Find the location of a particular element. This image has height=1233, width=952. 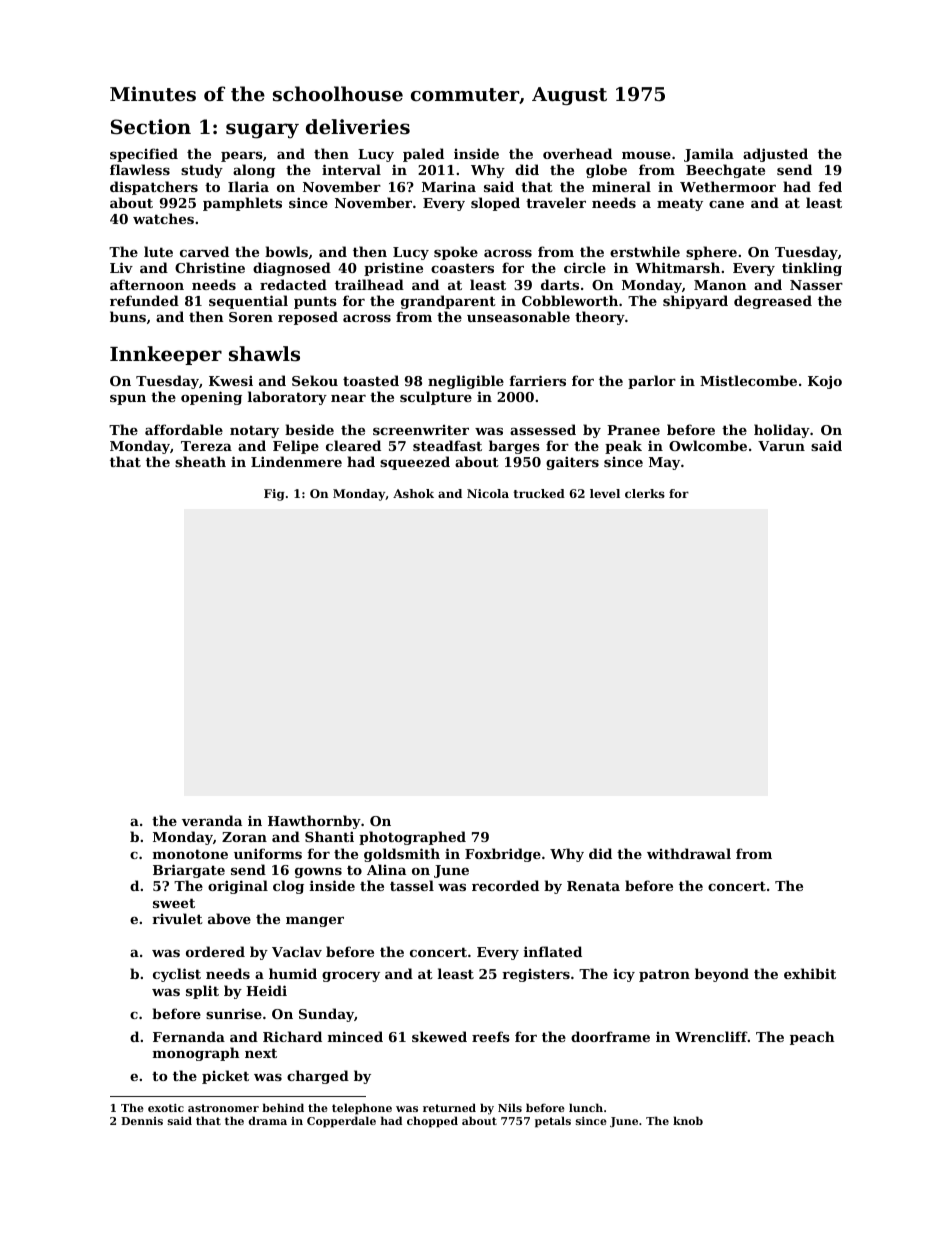

parlor is located at coordinates (652, 382).
